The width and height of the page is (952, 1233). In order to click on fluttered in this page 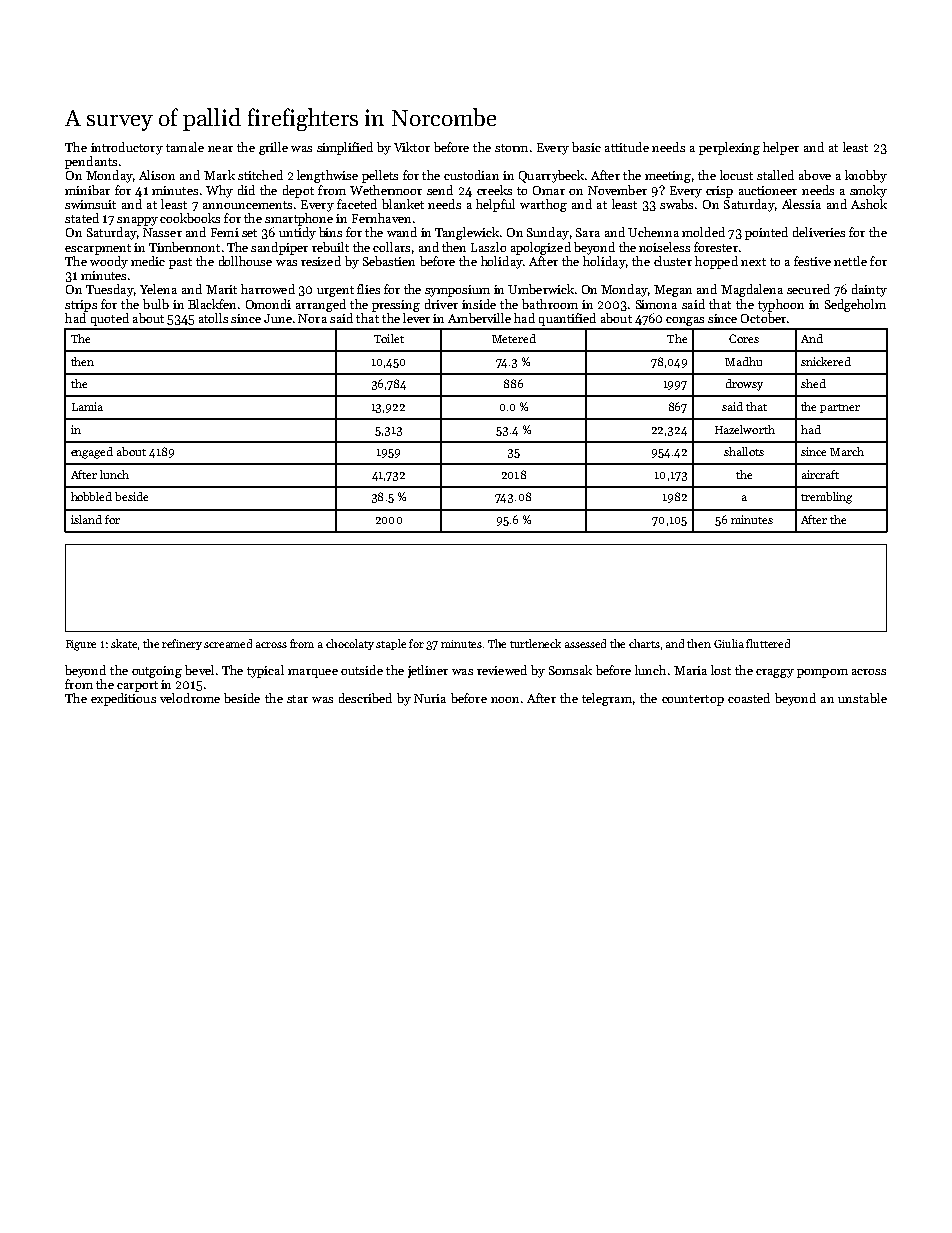, I will do `click(768, 643)`.
